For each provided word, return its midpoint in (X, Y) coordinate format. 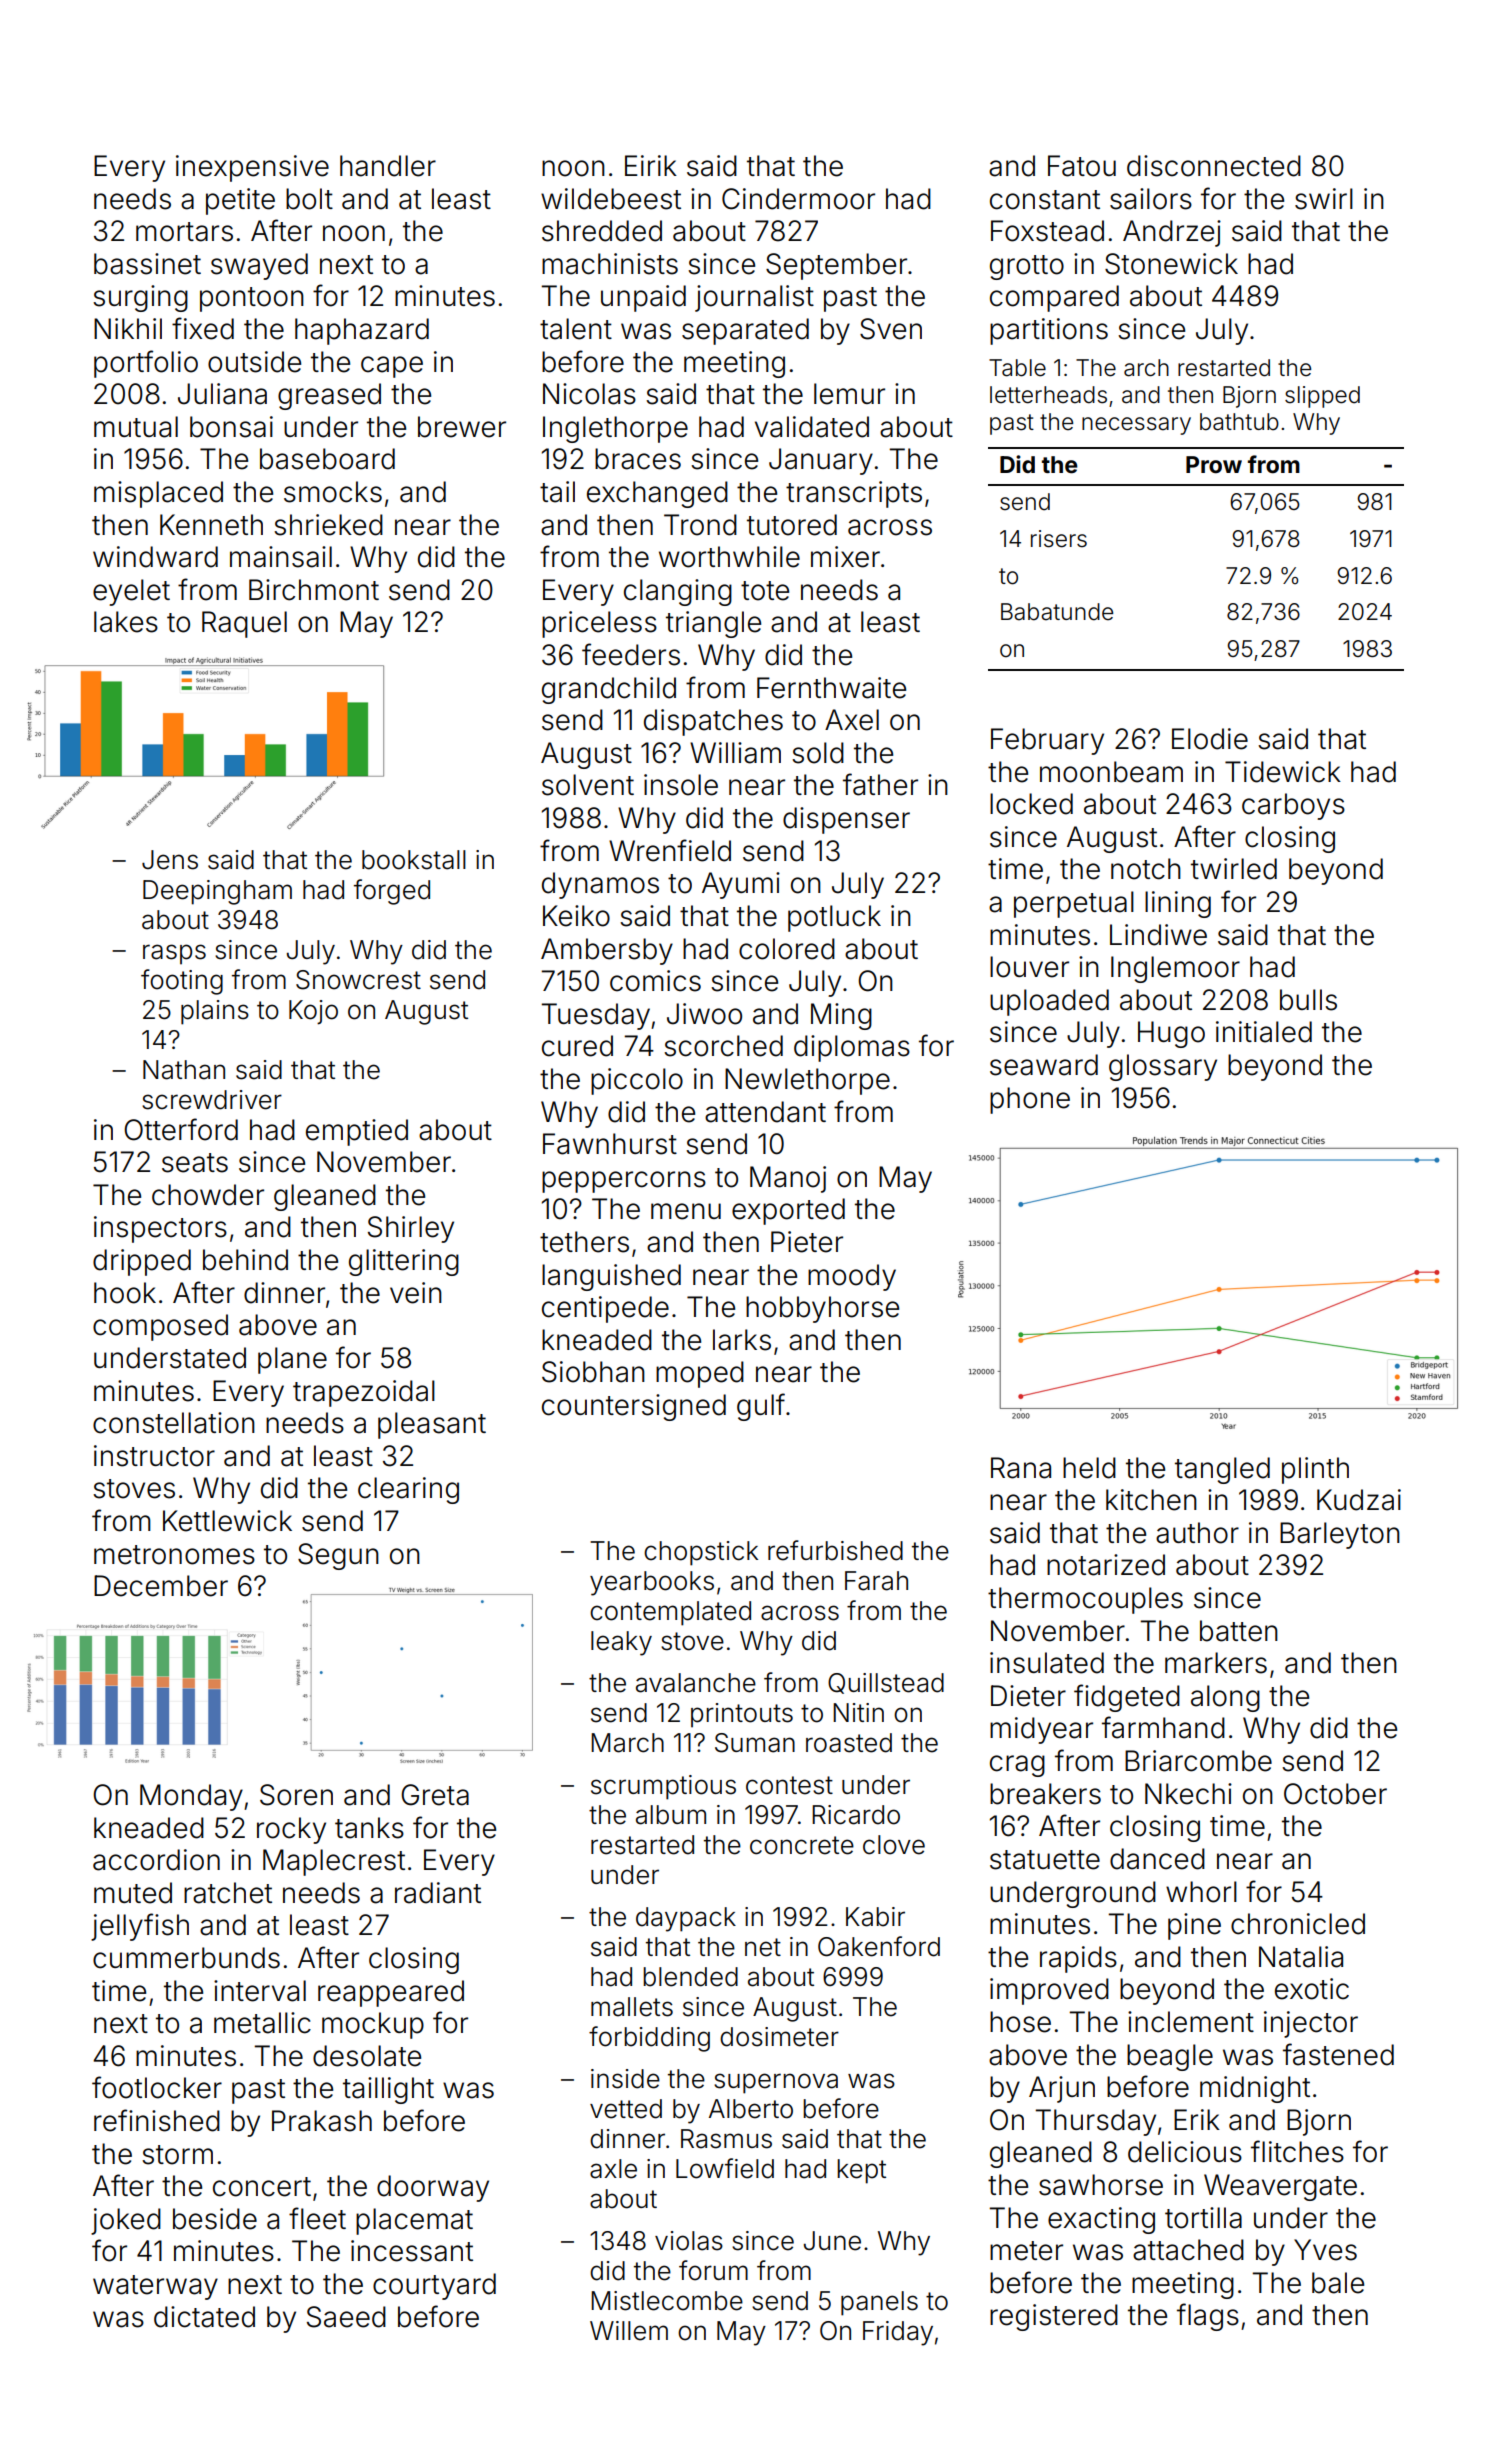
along (1225, 1698)
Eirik (651, 165)
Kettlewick (227, 1521)
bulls (1308, 1000)
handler (388, 166)
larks (742, 1340)
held (1089, 1468)
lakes (126, 622)
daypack (686, 1919)
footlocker (157, 2087)
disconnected (1214, 166)
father (880, 784)
